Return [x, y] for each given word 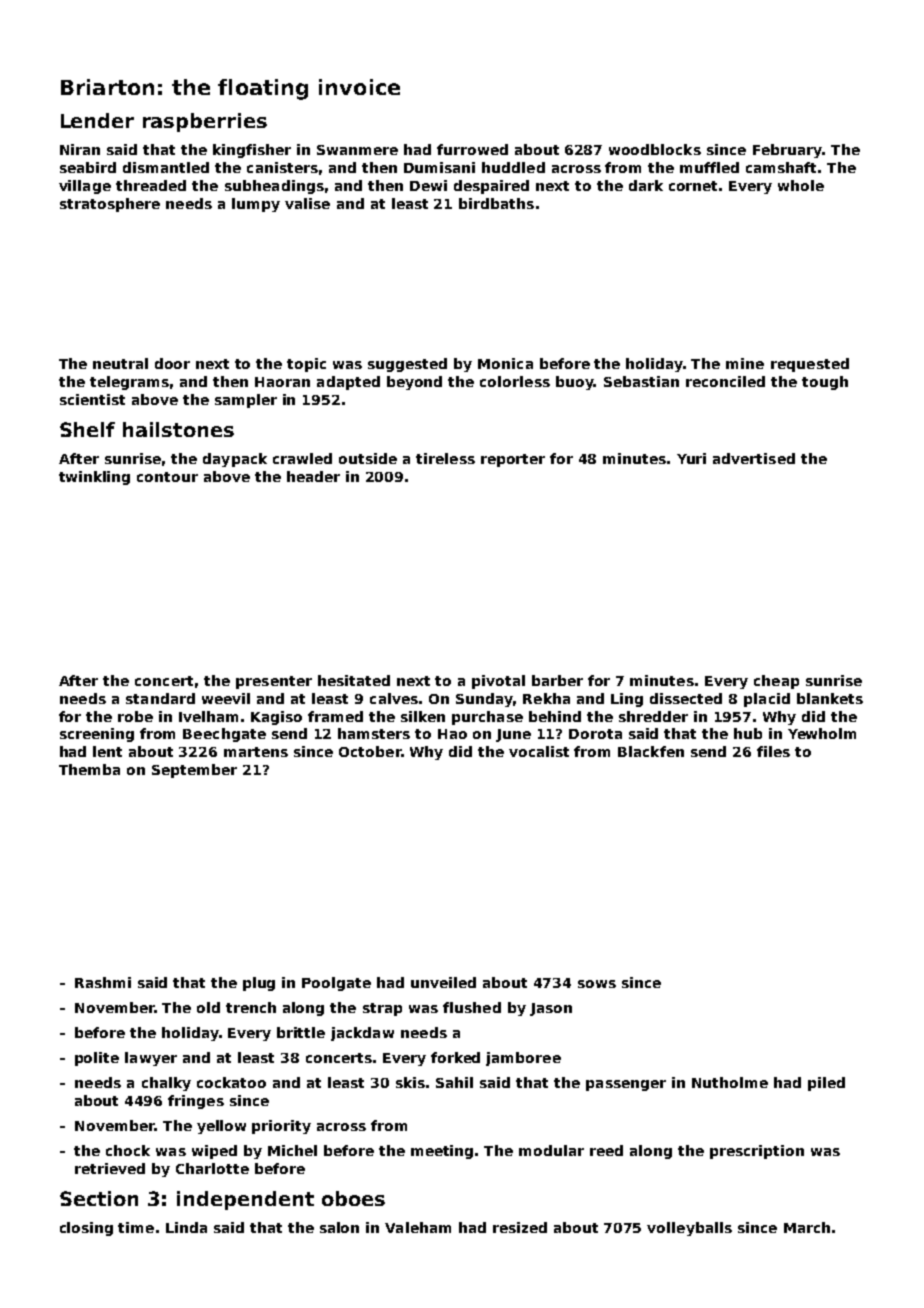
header [313, 476]
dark [646, 185]
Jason [551, 1009]
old [208, 1007]
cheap [776, 682]
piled [826, 1084]
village [85, 187]
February [787, 151]
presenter [274, 682]
